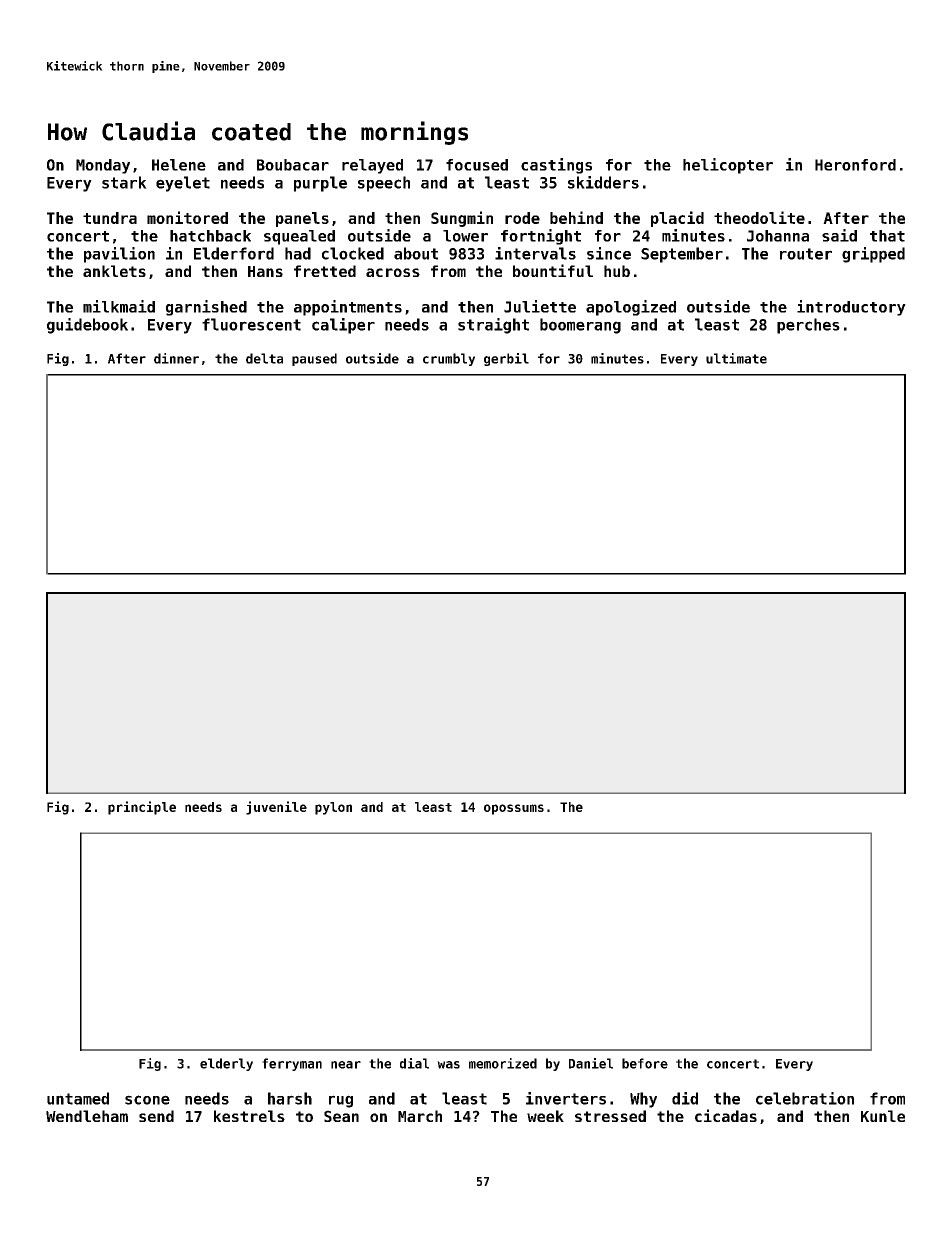  What do you see at coordinates (645, 1063) in the page?
I see `before` at bounding box center [645, 1063].
